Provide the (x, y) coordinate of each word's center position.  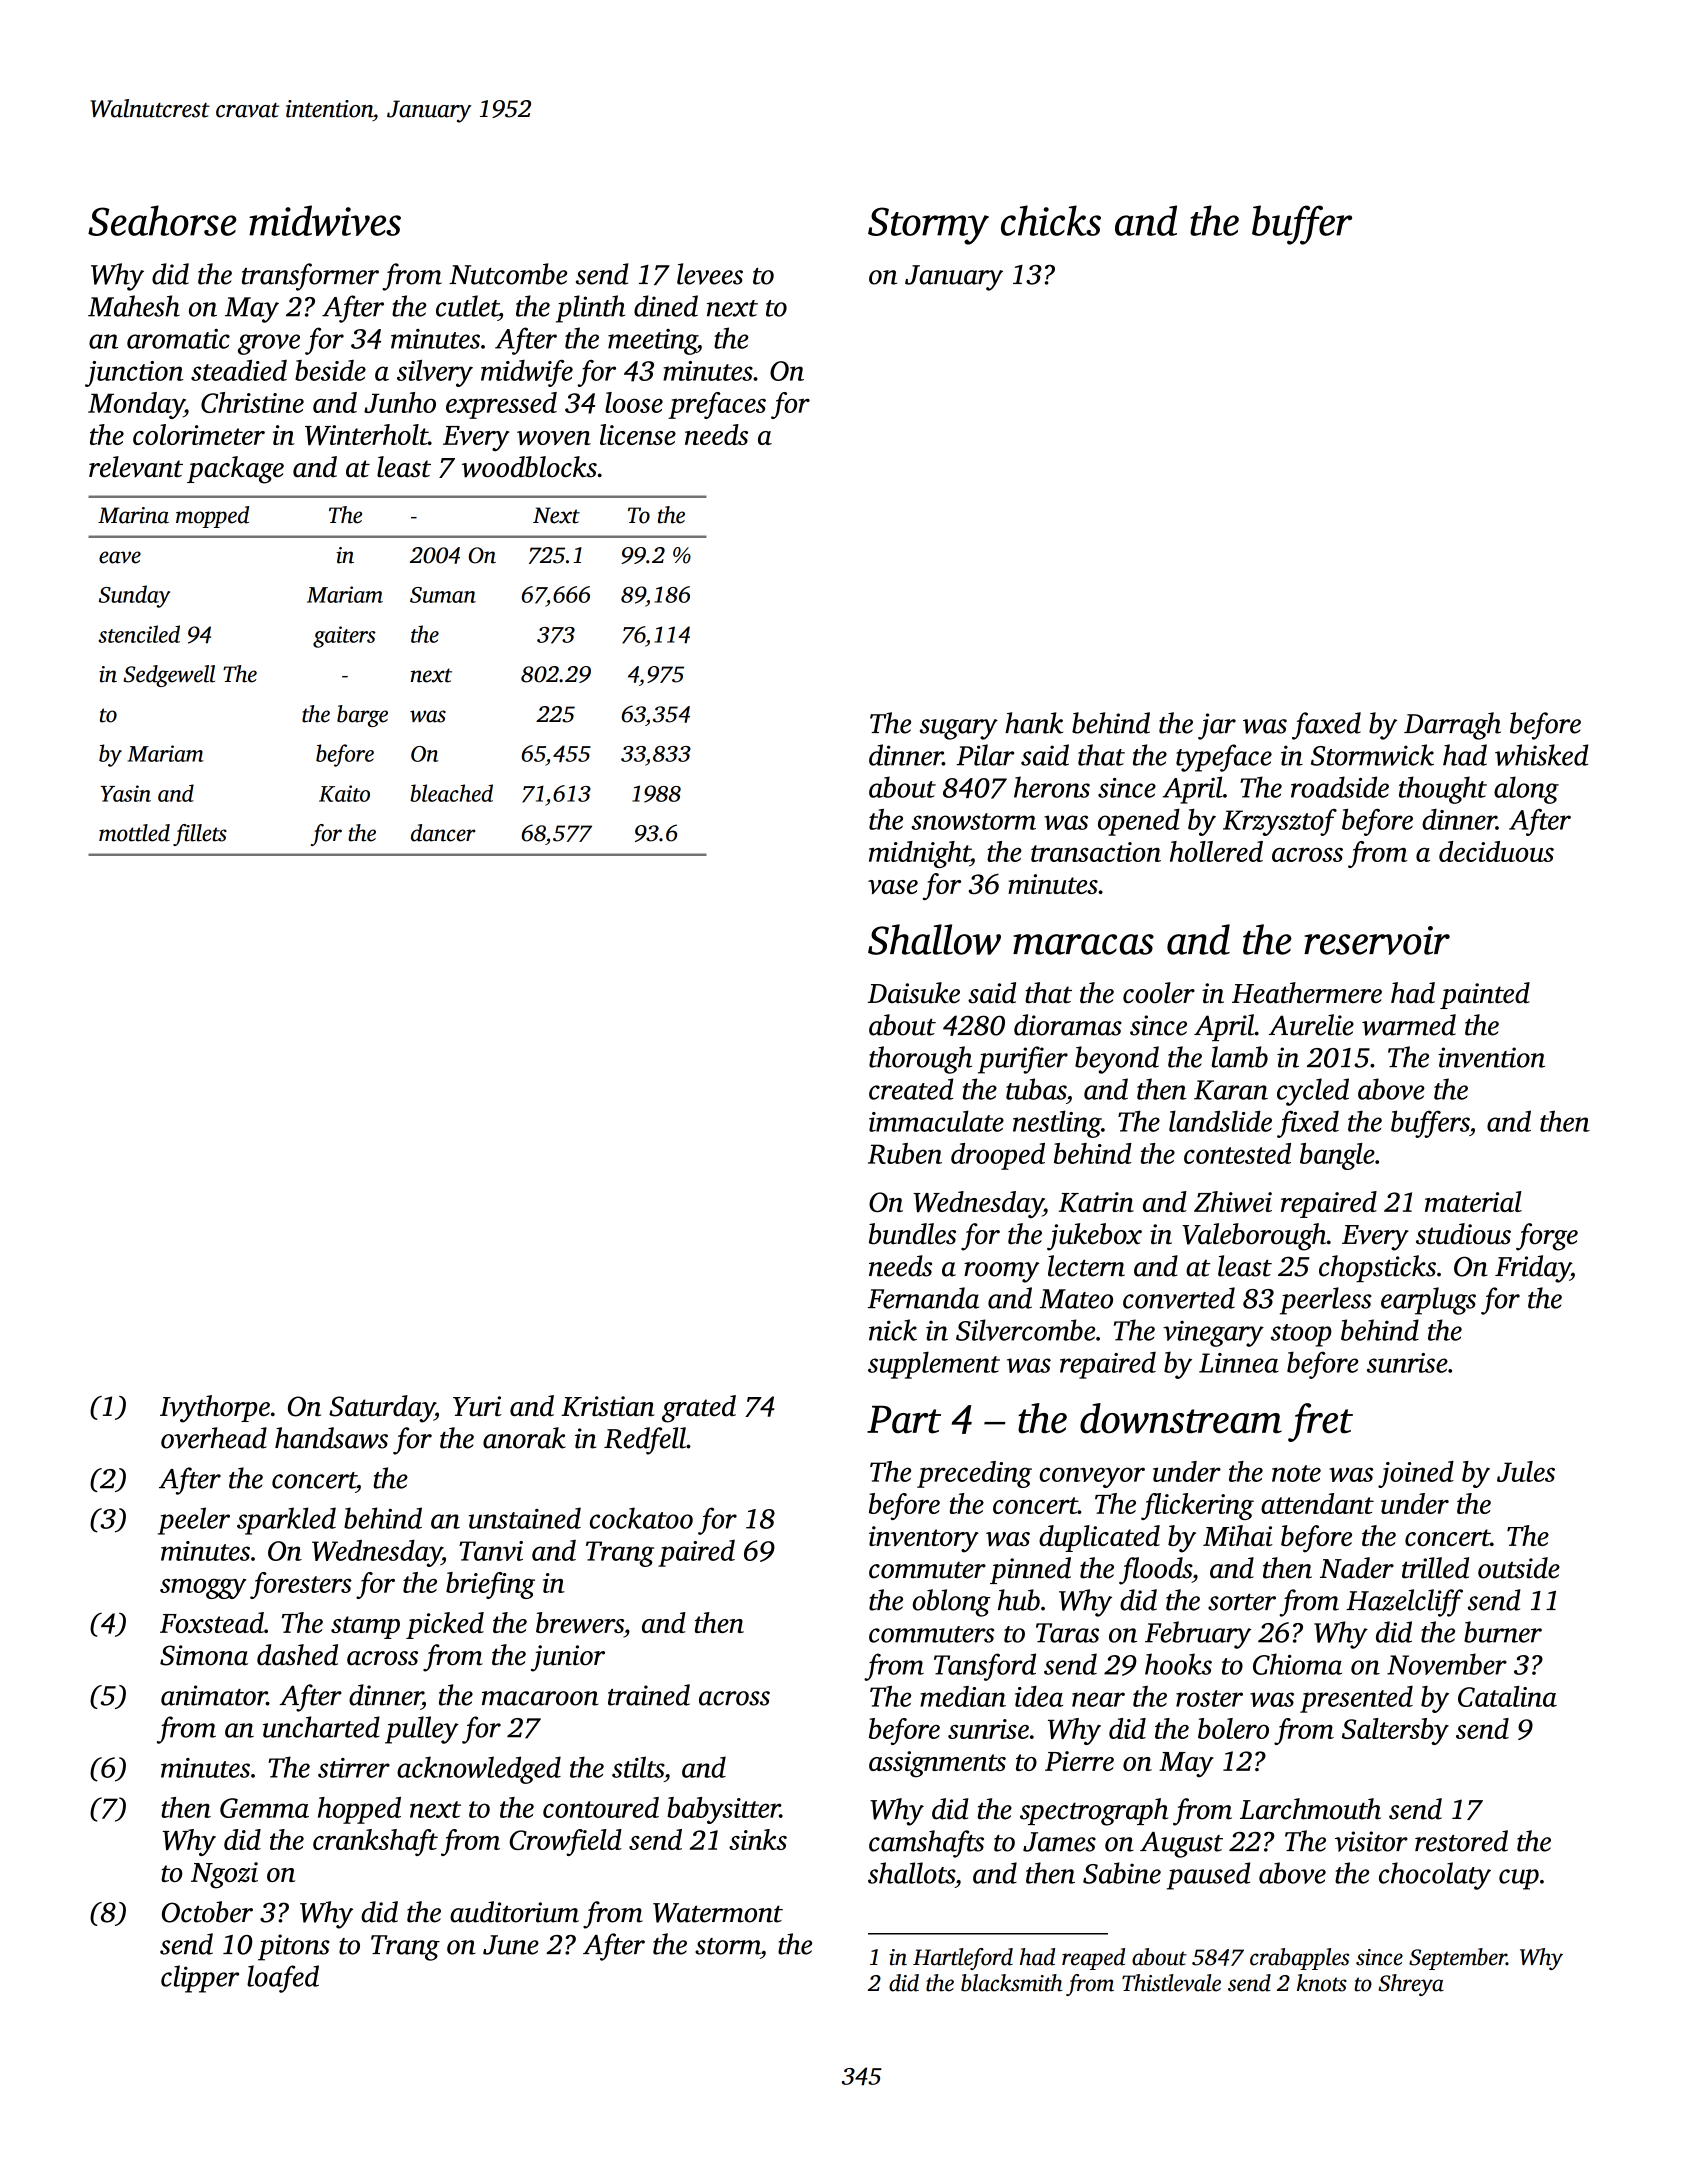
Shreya (1411, 1985)
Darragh (1452, 726)
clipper (200, 1979)
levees (710, 274)
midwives (325, 220)
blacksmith (1011, 1983)
